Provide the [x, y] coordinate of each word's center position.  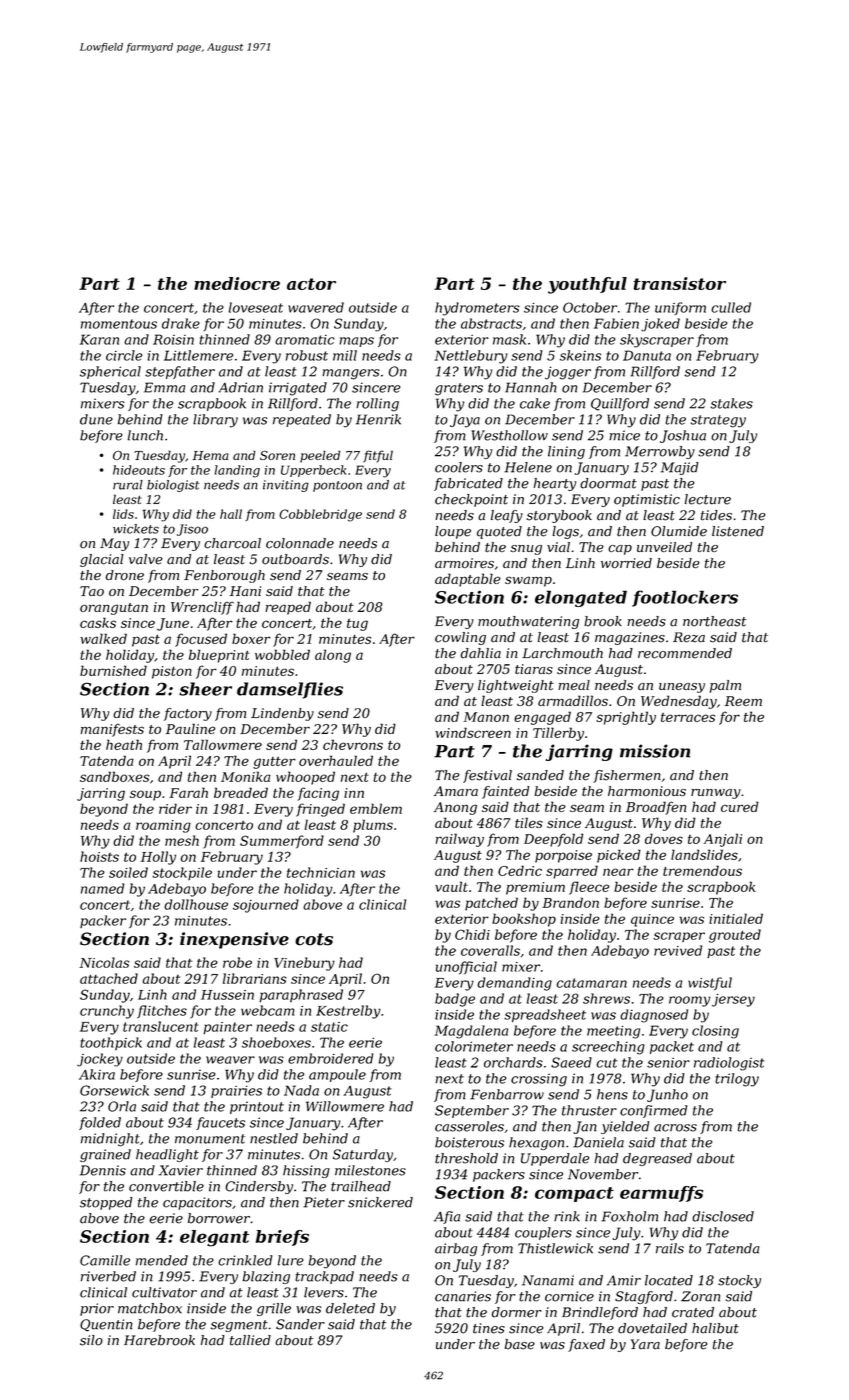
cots [314, 939]
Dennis [103, 1170]
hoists [99, 856]
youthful [587, 285]
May [114, 544]
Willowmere [345, 1106]
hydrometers [477, 309]
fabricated [468, 484]
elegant [214, 1238]
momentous [119, 324]
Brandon [570, 902]
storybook [559, 516]
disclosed [723, 1216]
